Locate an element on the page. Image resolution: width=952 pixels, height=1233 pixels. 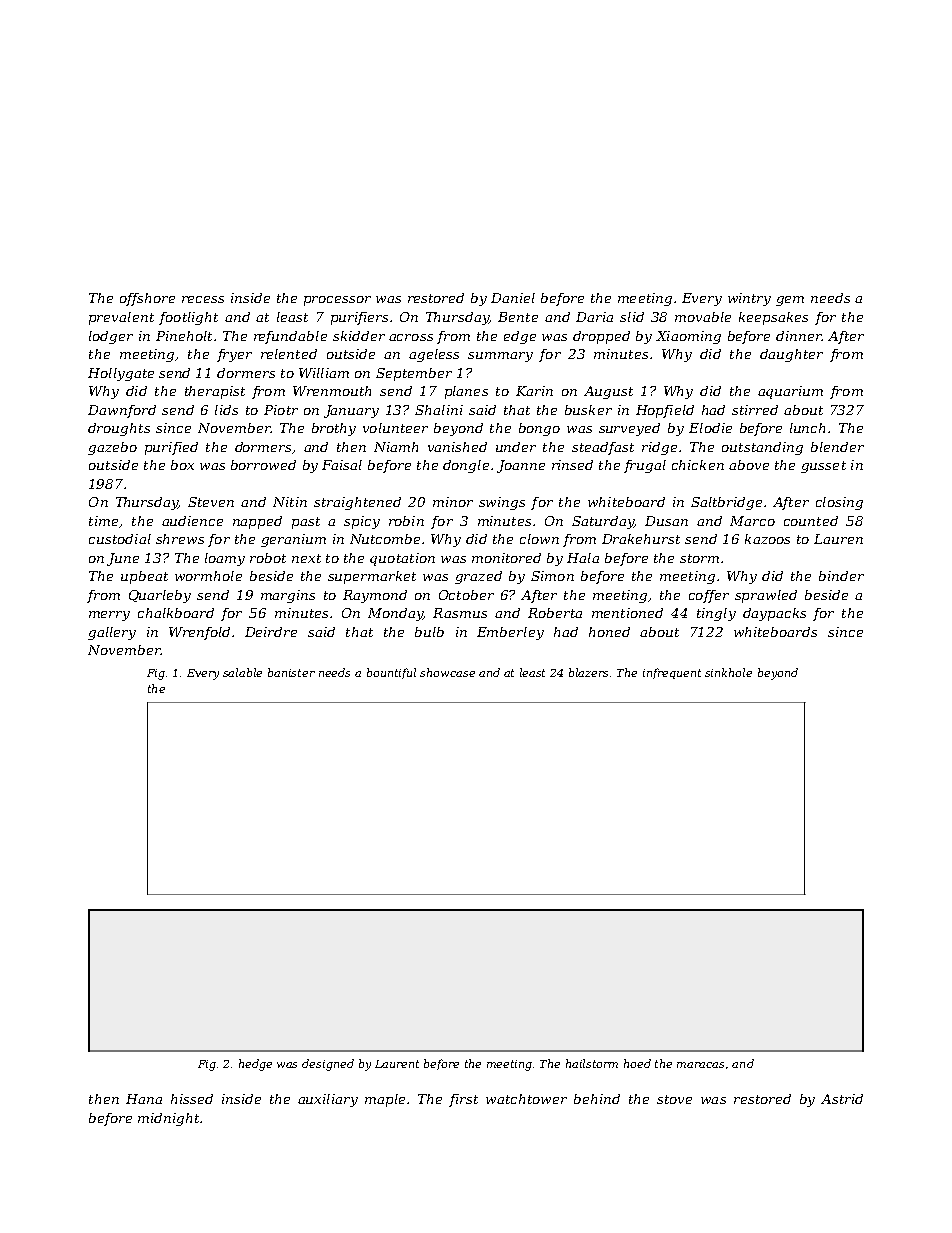
wormhole is located at coordinates (208, 576).
